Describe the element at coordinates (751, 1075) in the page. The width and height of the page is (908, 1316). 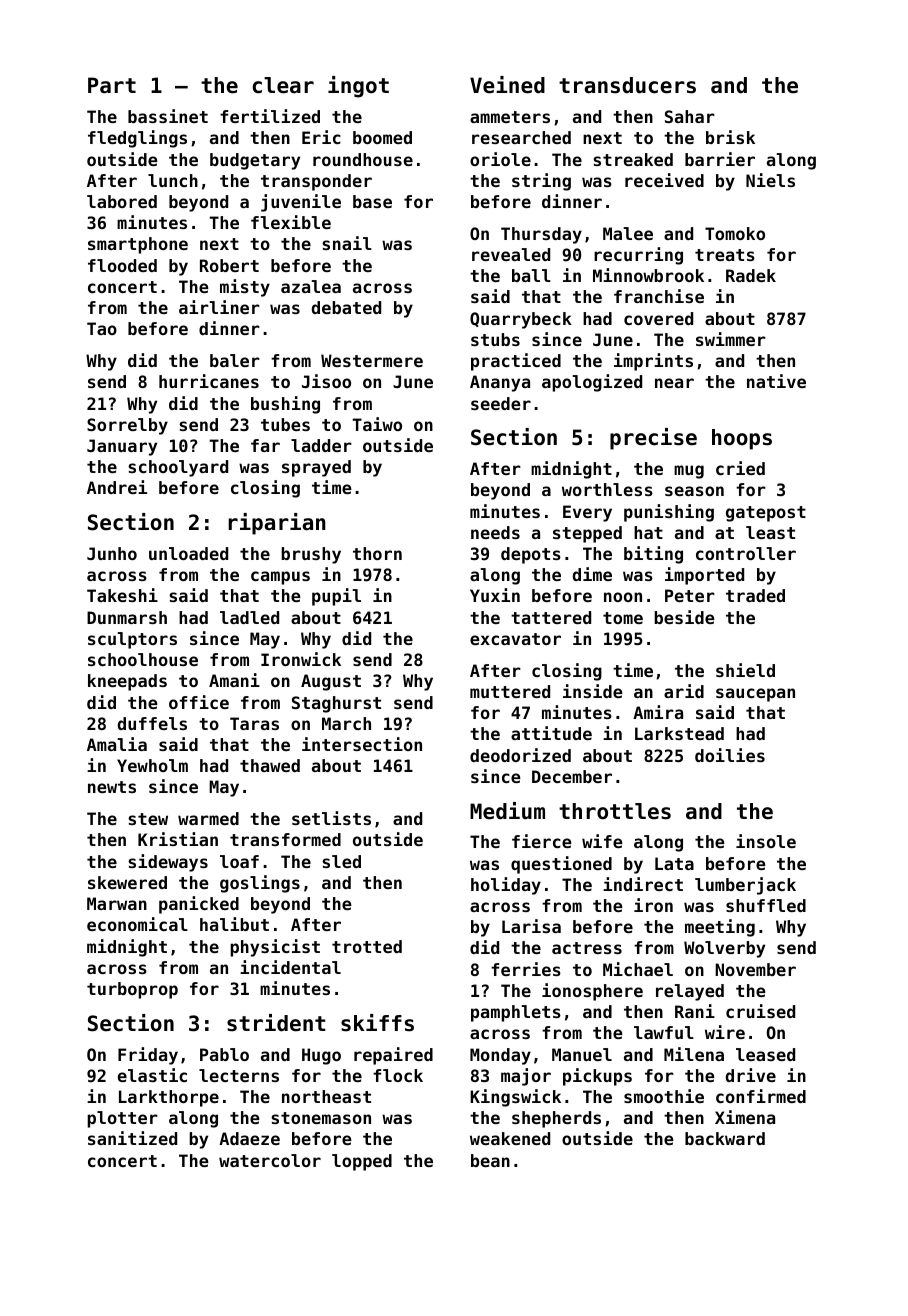
I see `drive` at that location.
